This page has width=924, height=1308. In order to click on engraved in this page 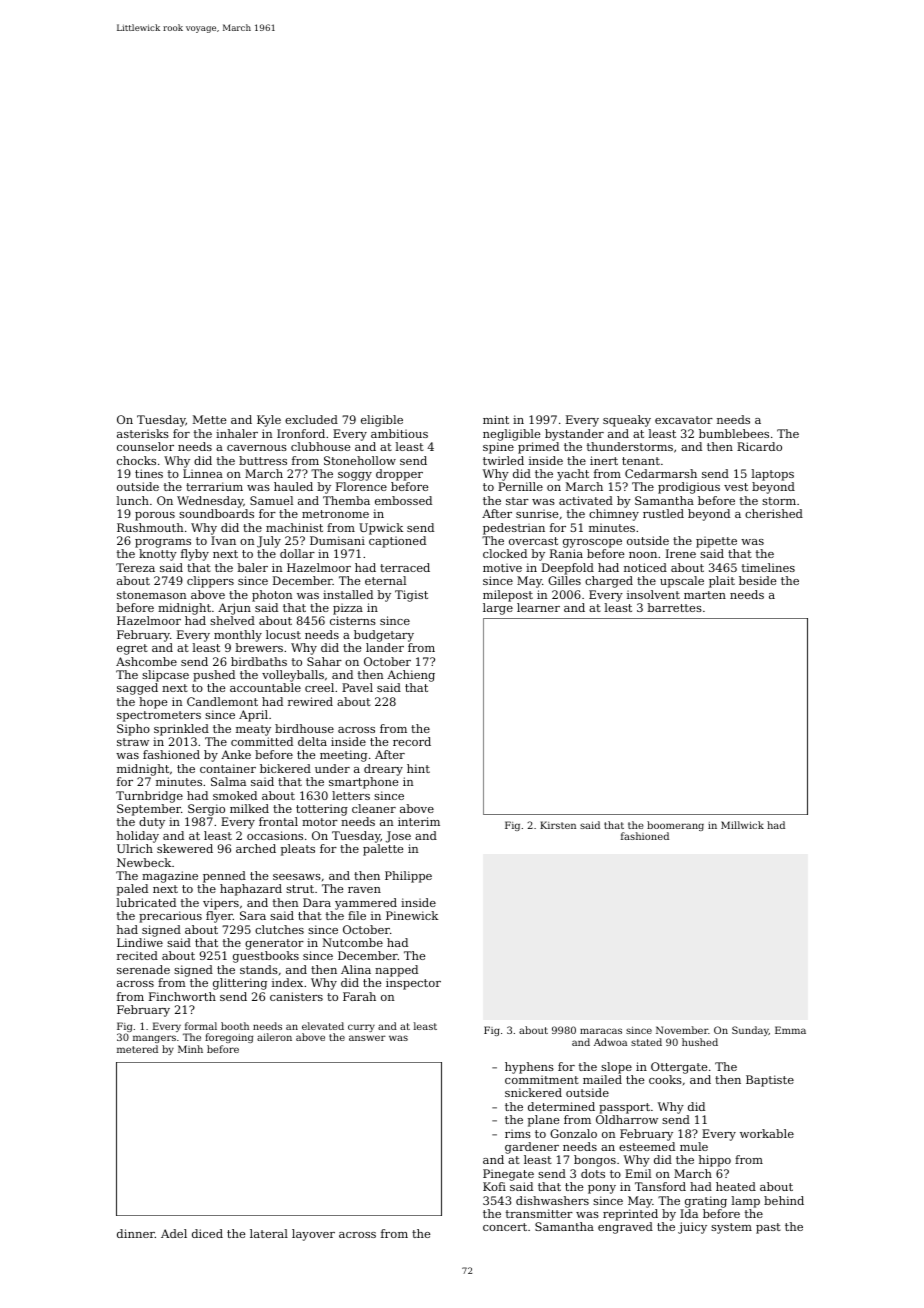, I will do `click(625, 1228)`.
